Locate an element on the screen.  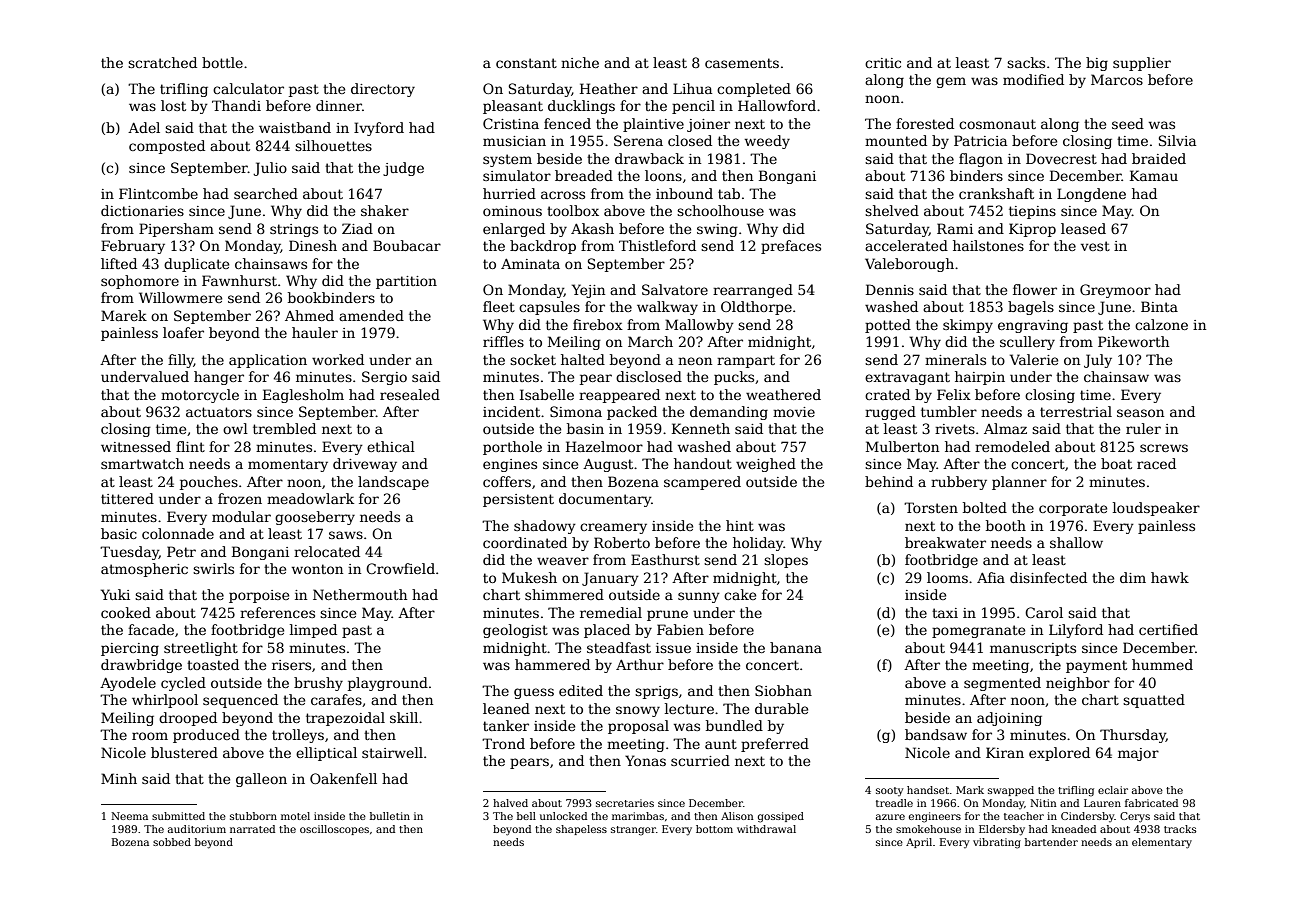
Fabien is located at coordinates (680, 629).
